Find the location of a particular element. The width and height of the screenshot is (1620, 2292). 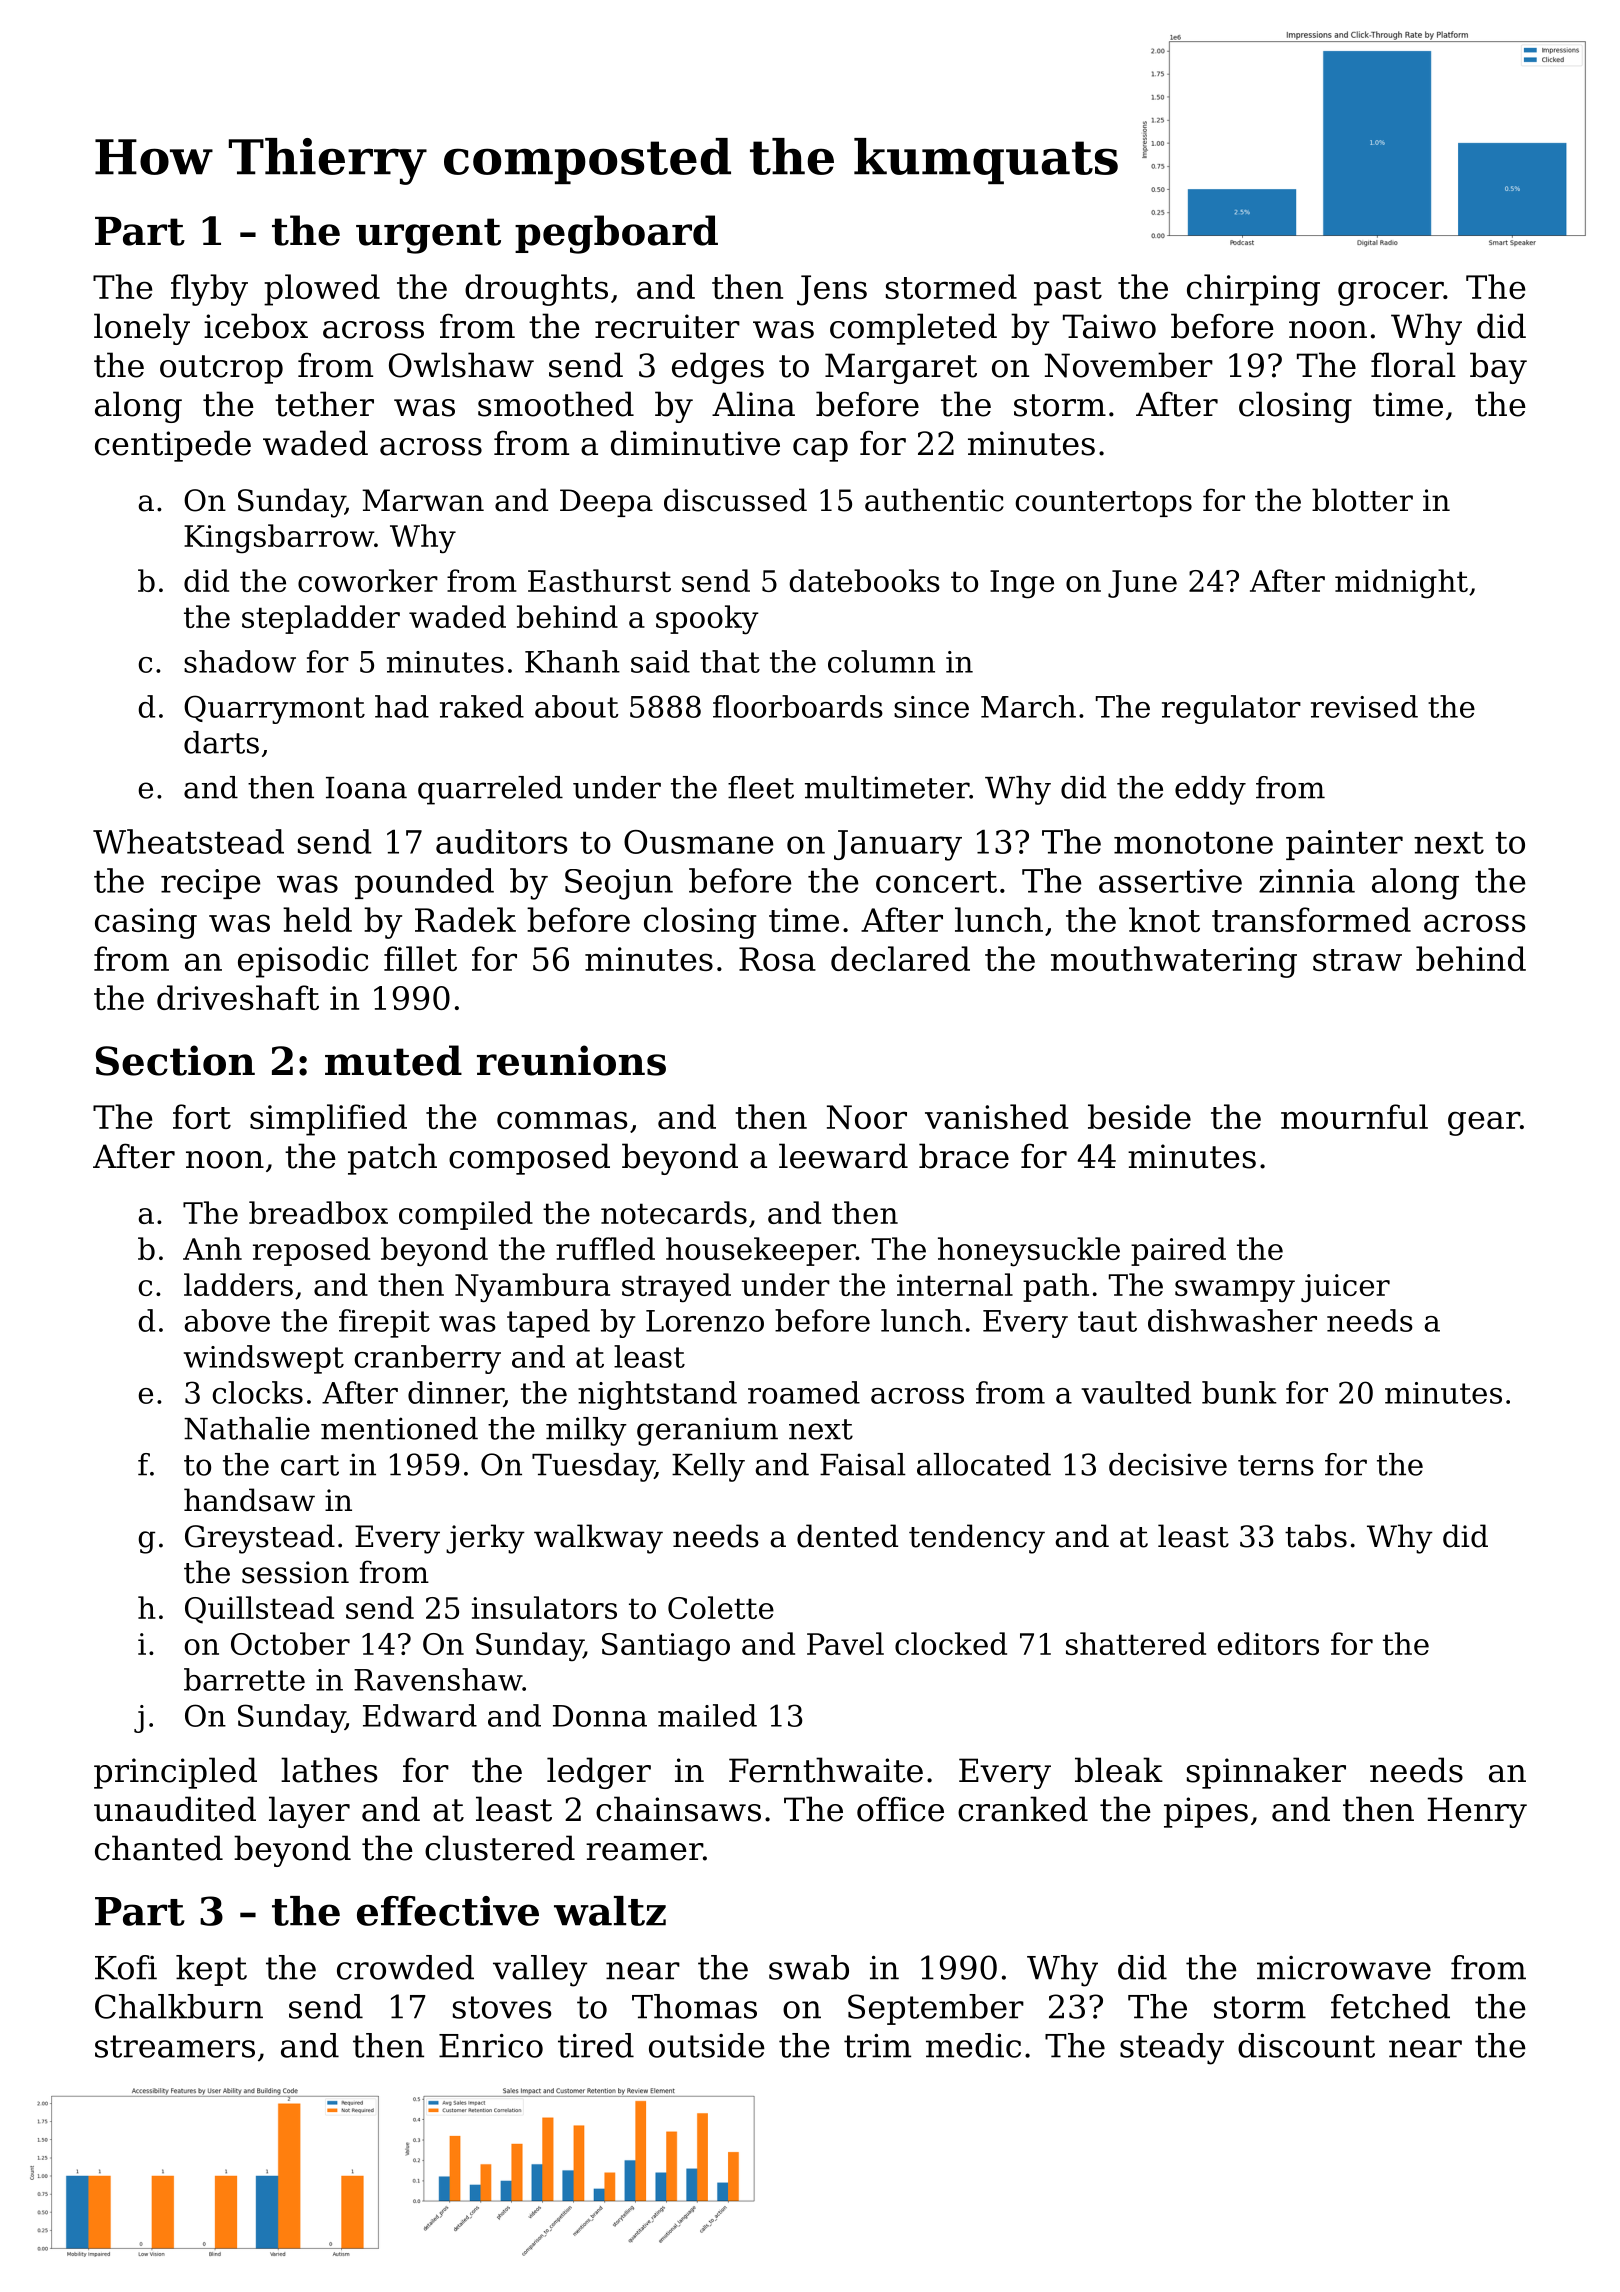

recruiter is located at coordinates (667, 326).
